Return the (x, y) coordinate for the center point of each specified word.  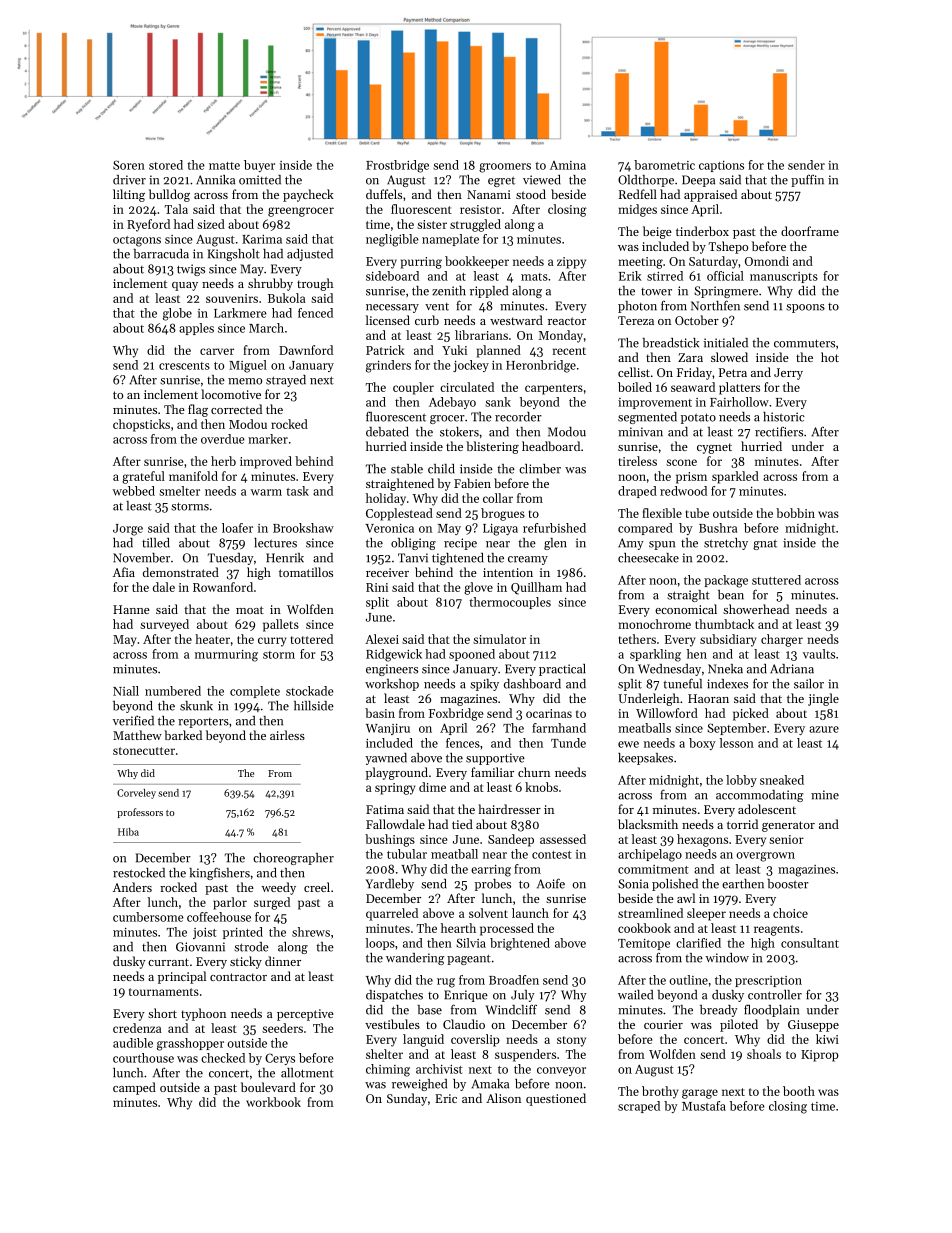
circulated (467, 387)
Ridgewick (394, 655)
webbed (133, 491)
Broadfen (514, 980)
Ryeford (148, 225)
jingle (823, 699)
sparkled (735, 477)
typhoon (203, 1014)
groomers (505, 168)
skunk (196, 706)
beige (657, 232)
